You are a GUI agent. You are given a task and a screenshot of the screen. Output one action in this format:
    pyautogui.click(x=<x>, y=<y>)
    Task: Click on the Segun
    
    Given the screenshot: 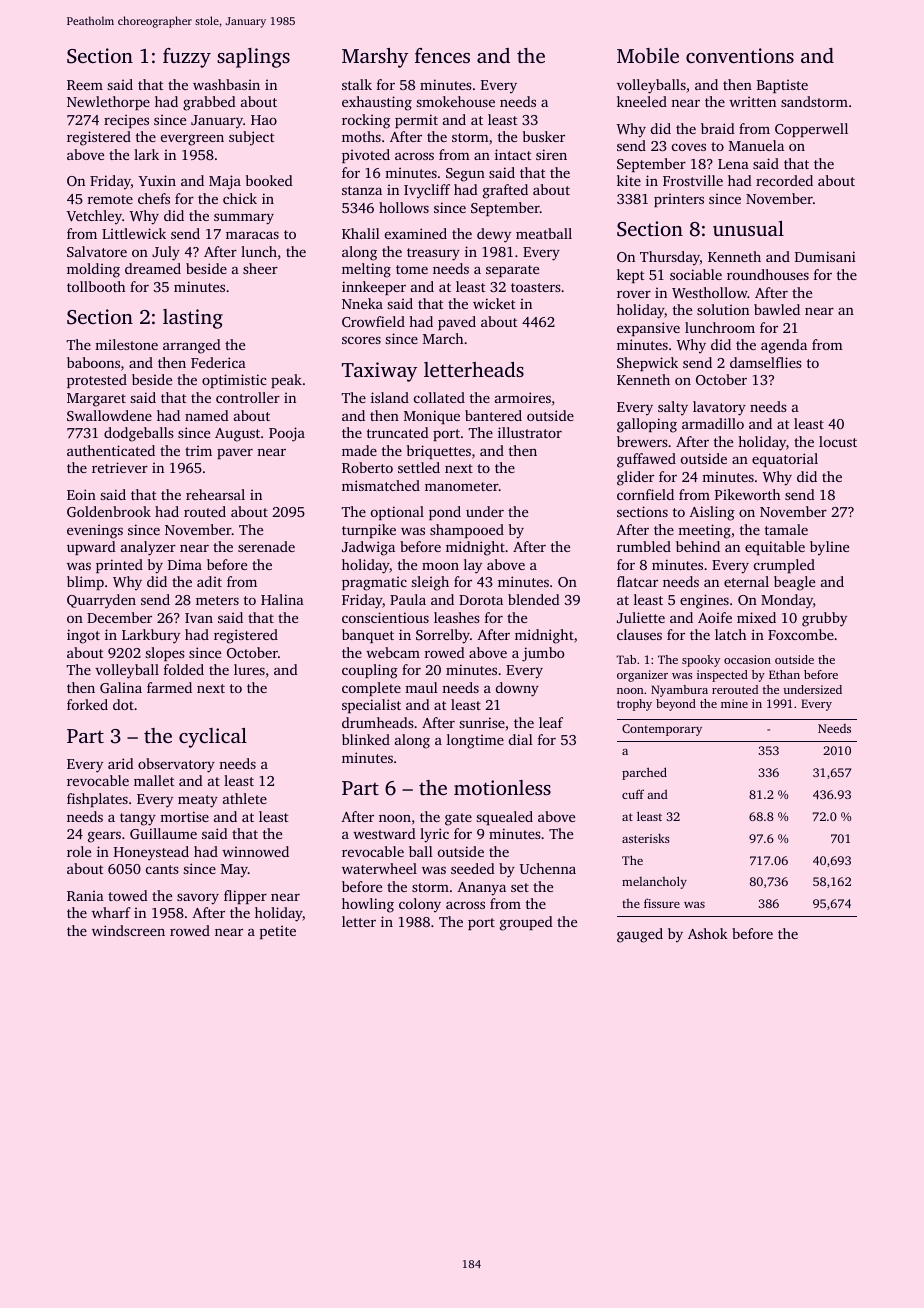 What is the action you would take?
    pyautogui.click(x=465, y=175)
